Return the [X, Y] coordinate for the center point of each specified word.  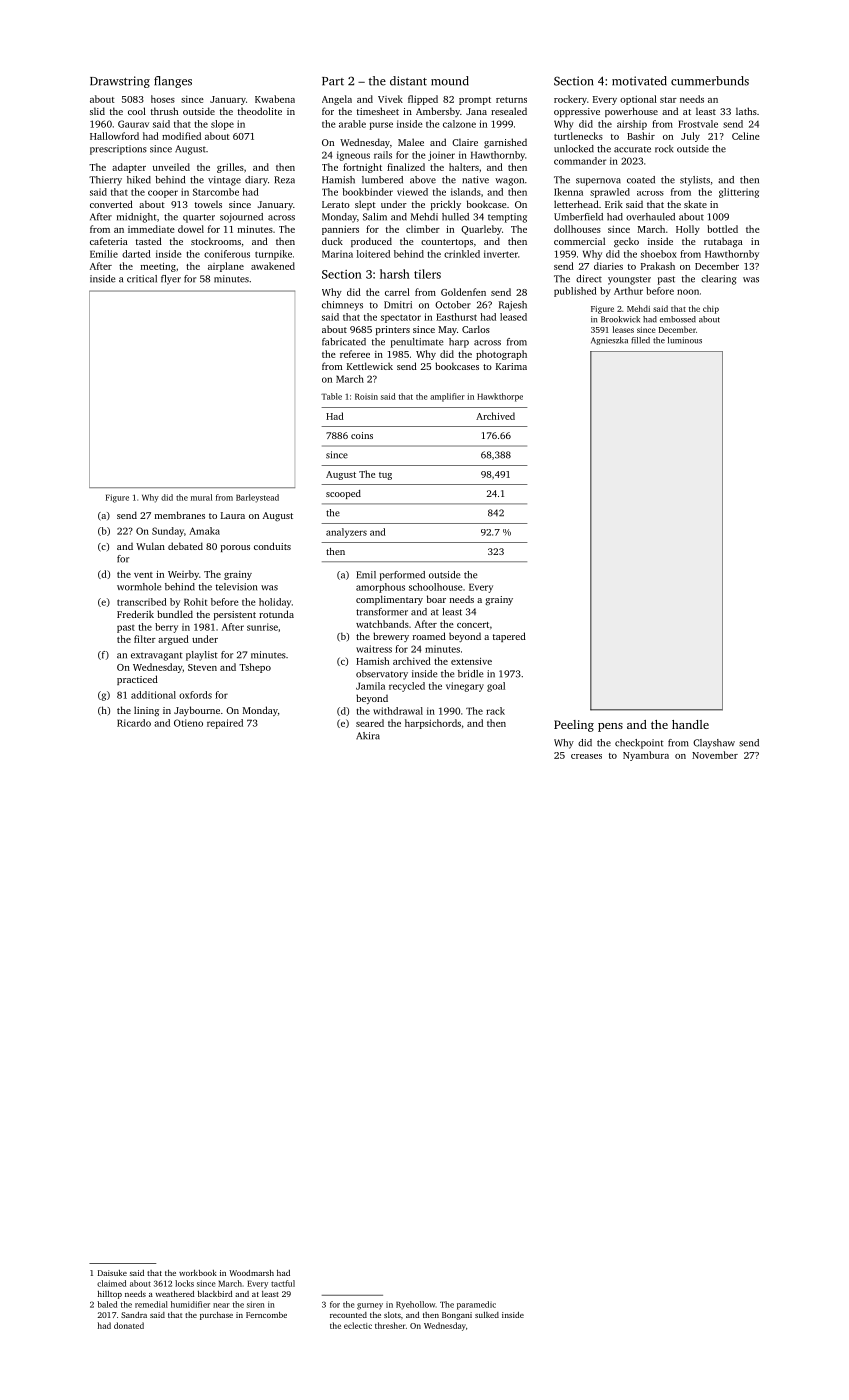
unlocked [574, 149]
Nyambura [646, 756]
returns [511, 100]
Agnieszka [609, 341]
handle [690, 724]
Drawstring [120, 82]
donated [129, 1325]
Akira [368, 736]
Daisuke [112, 1273]
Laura [233, 515]
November [715, 755]
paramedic [476, 1305]
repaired [225, 724]
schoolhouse [436, 587]
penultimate [417, 343]
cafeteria [109, 241]
